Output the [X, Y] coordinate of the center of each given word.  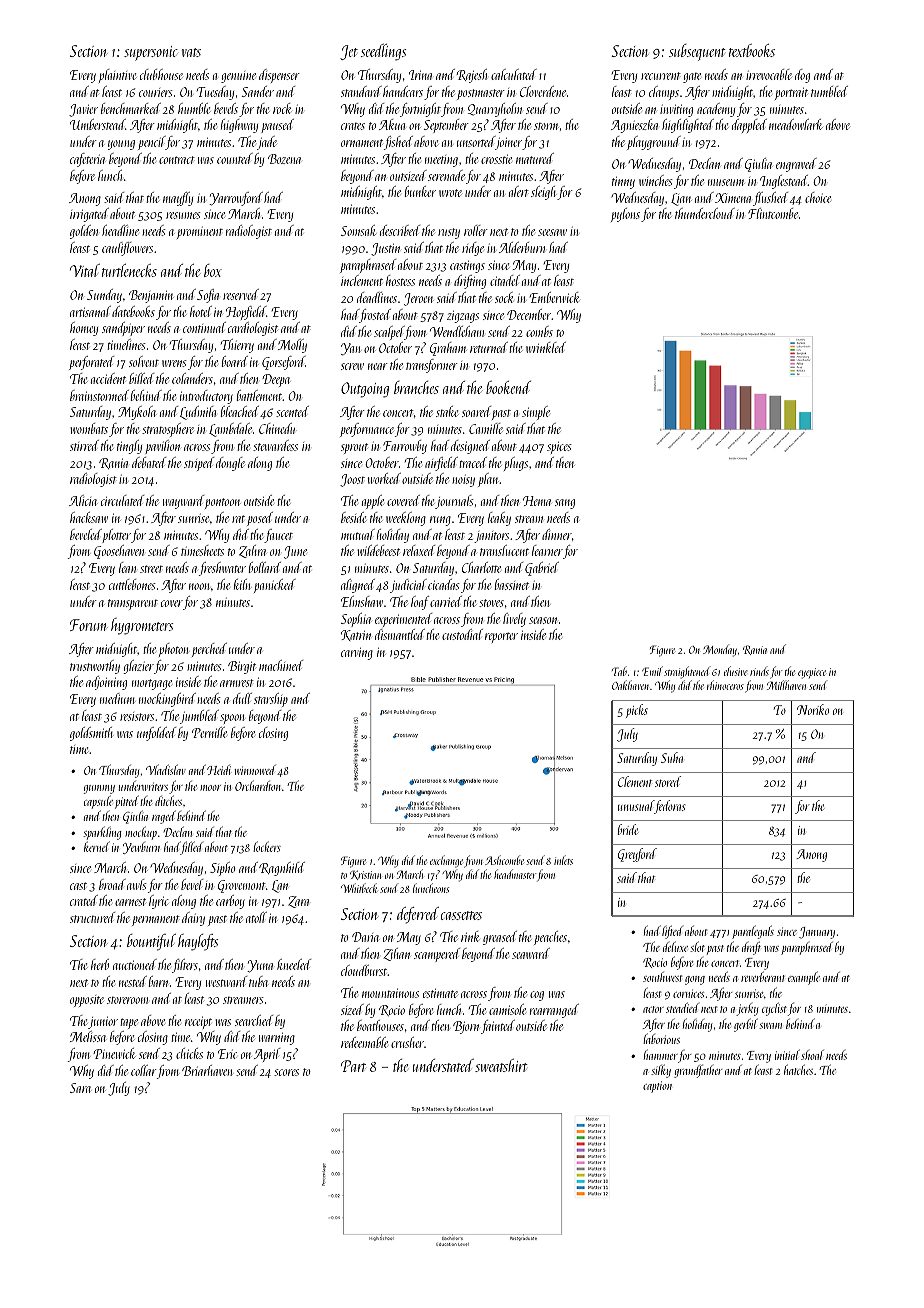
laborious [661, 1038]
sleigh [544, 193]
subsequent [697, 52]
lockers [267, 846]
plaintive [118, 76]
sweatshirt [501, 1065]
